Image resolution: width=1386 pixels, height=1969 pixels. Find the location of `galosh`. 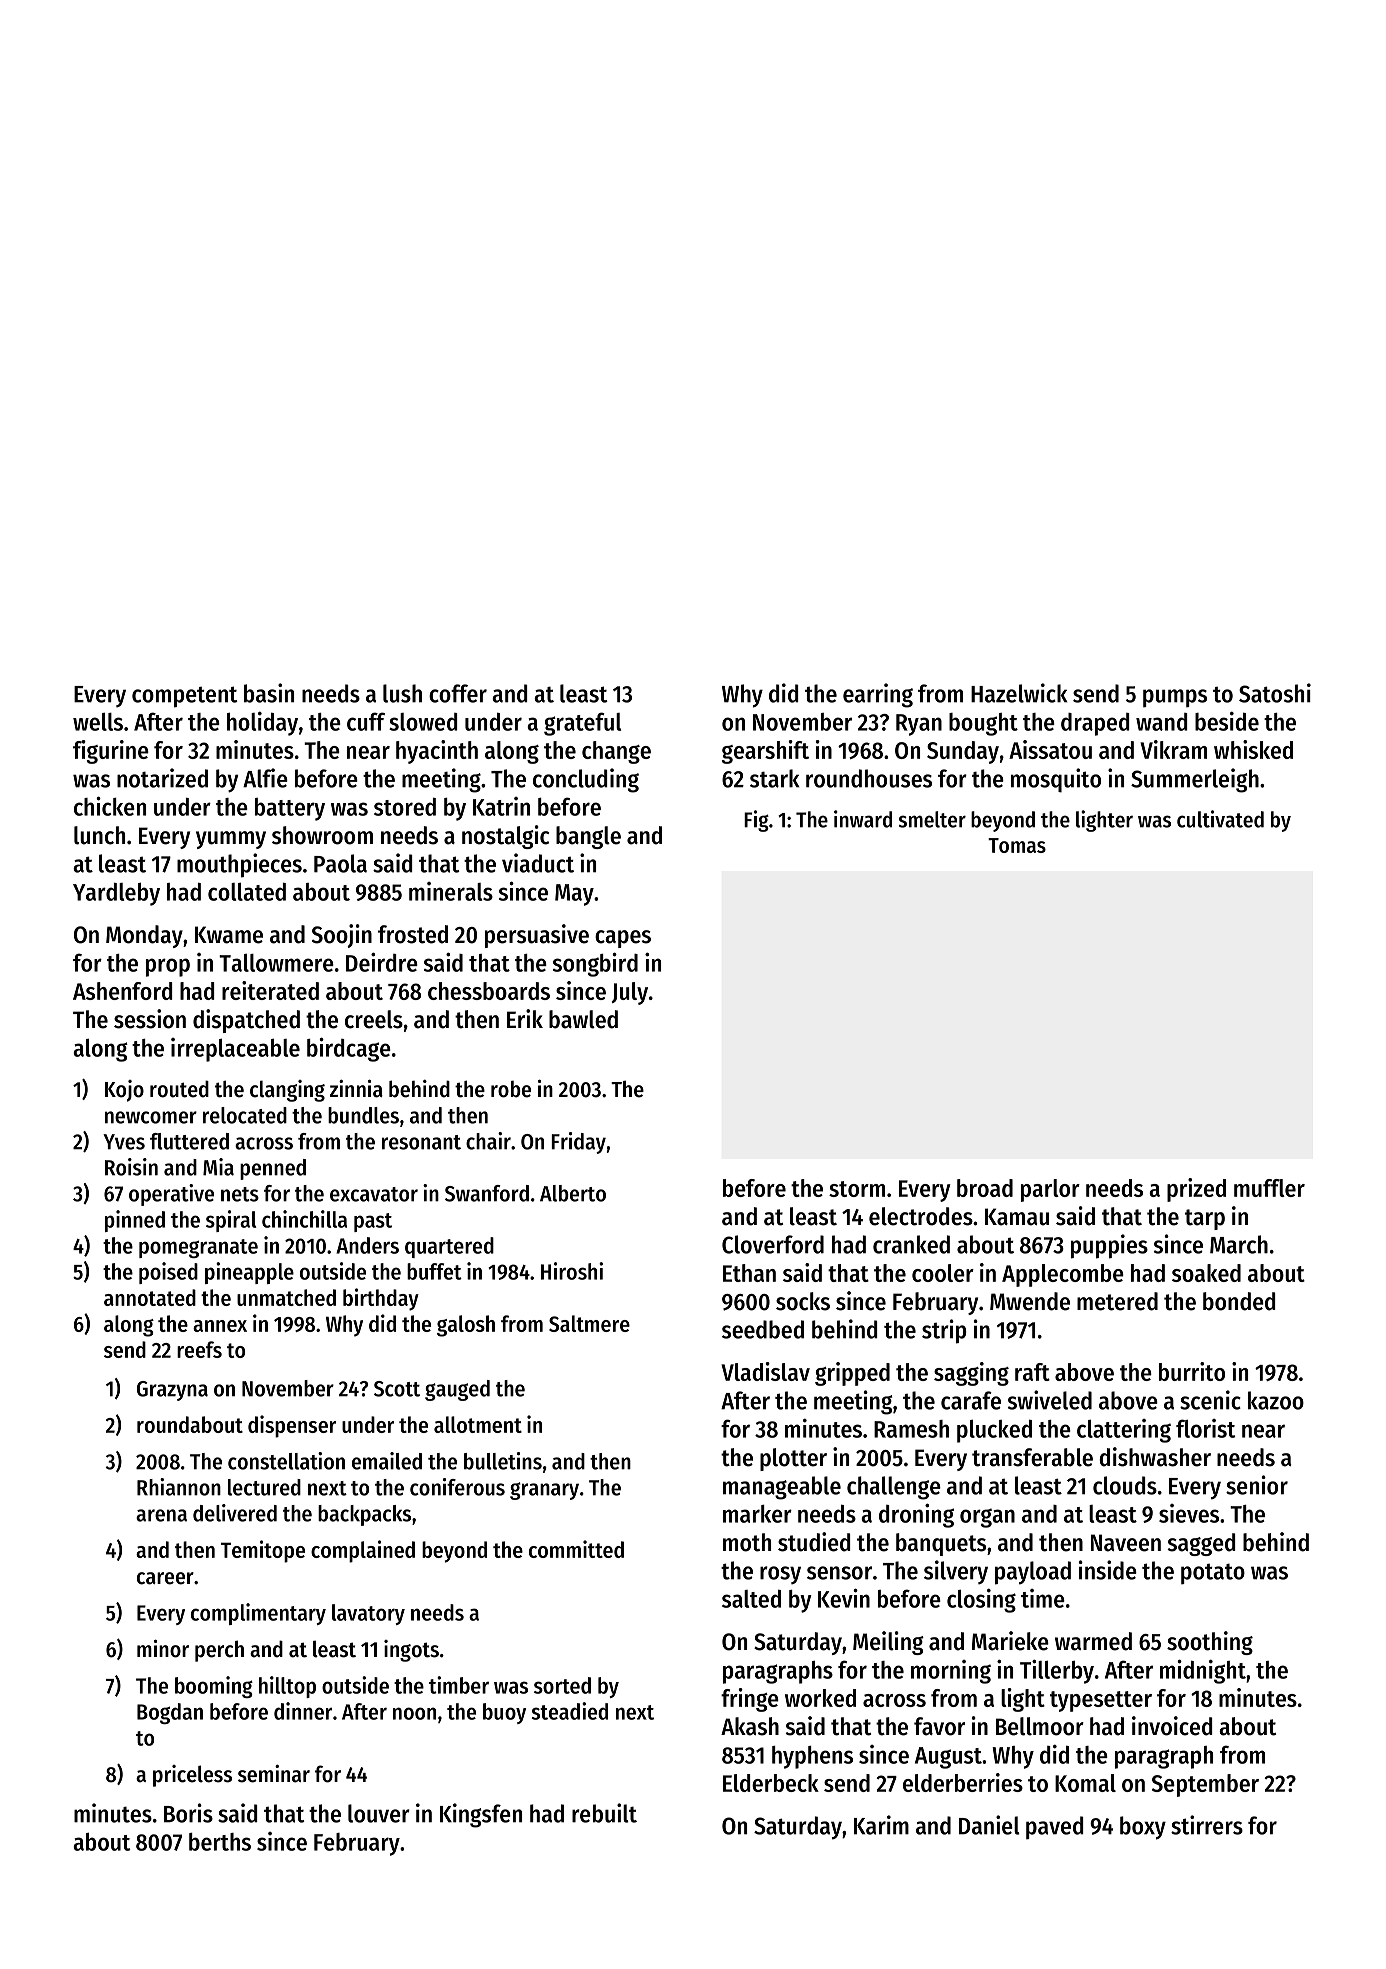

galosh is located at coordinates (466, 1326).
